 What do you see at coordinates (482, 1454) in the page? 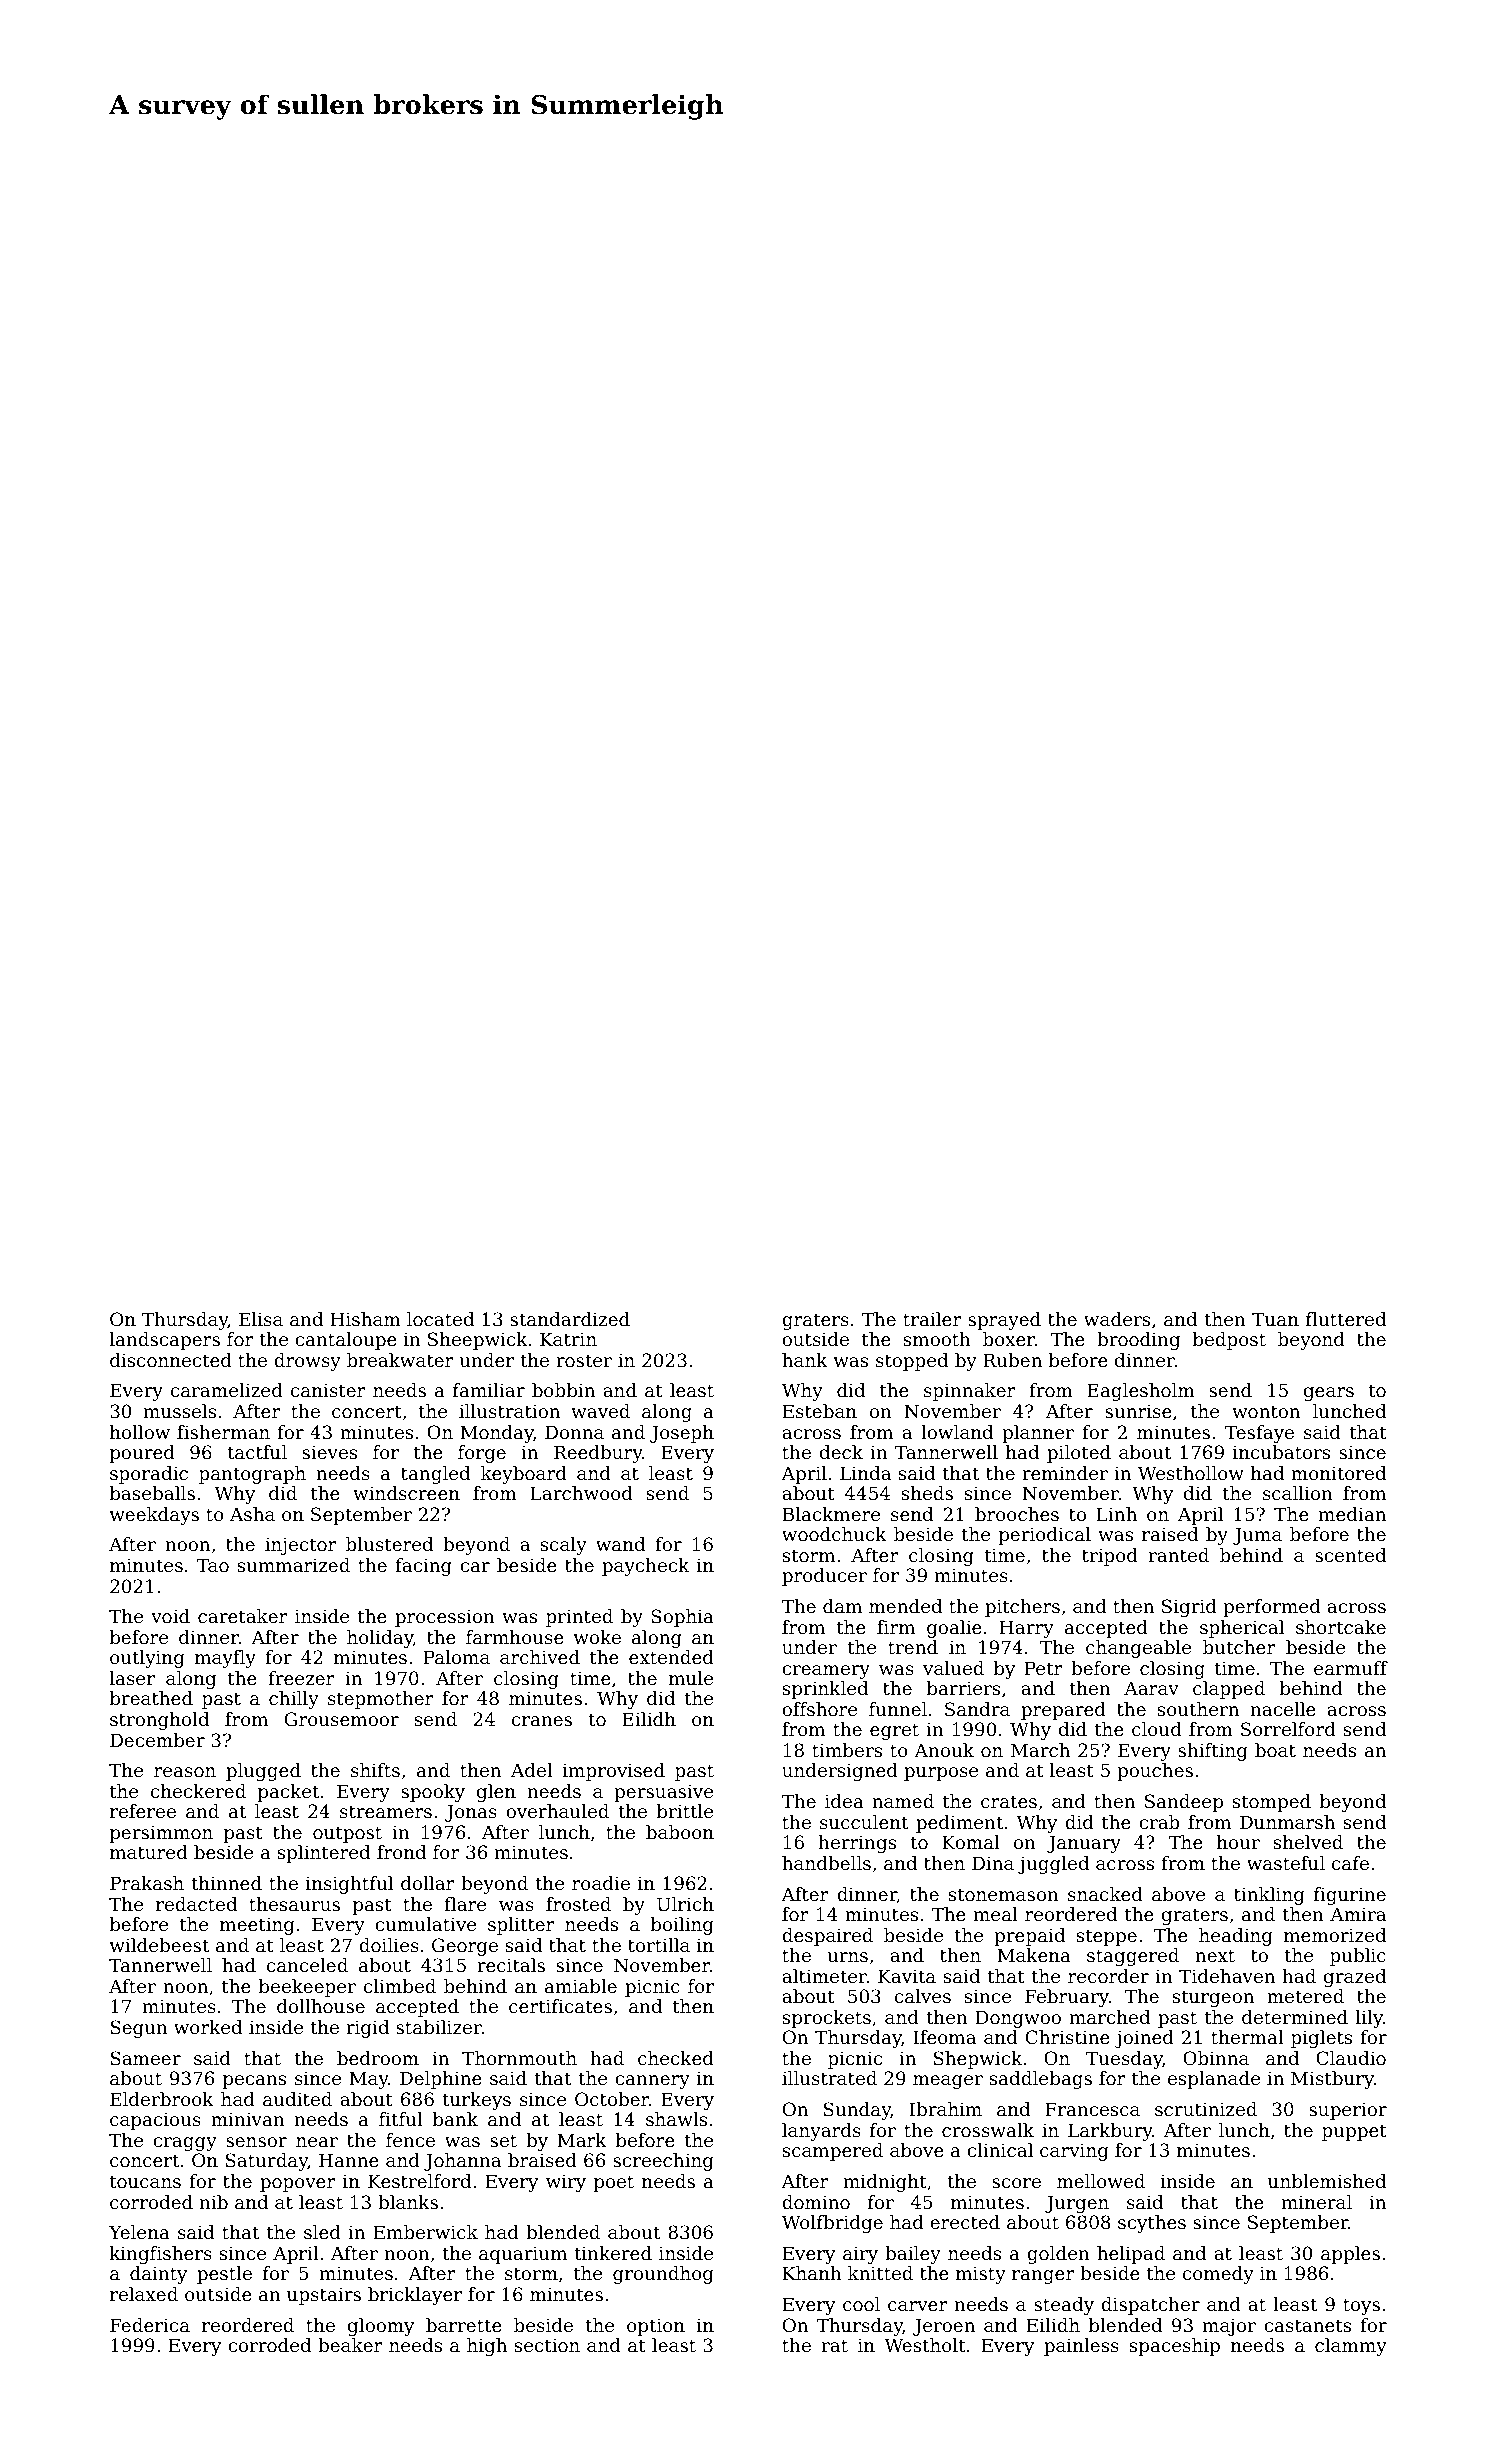
I see `forge` at bounding box center [482, 1454].
